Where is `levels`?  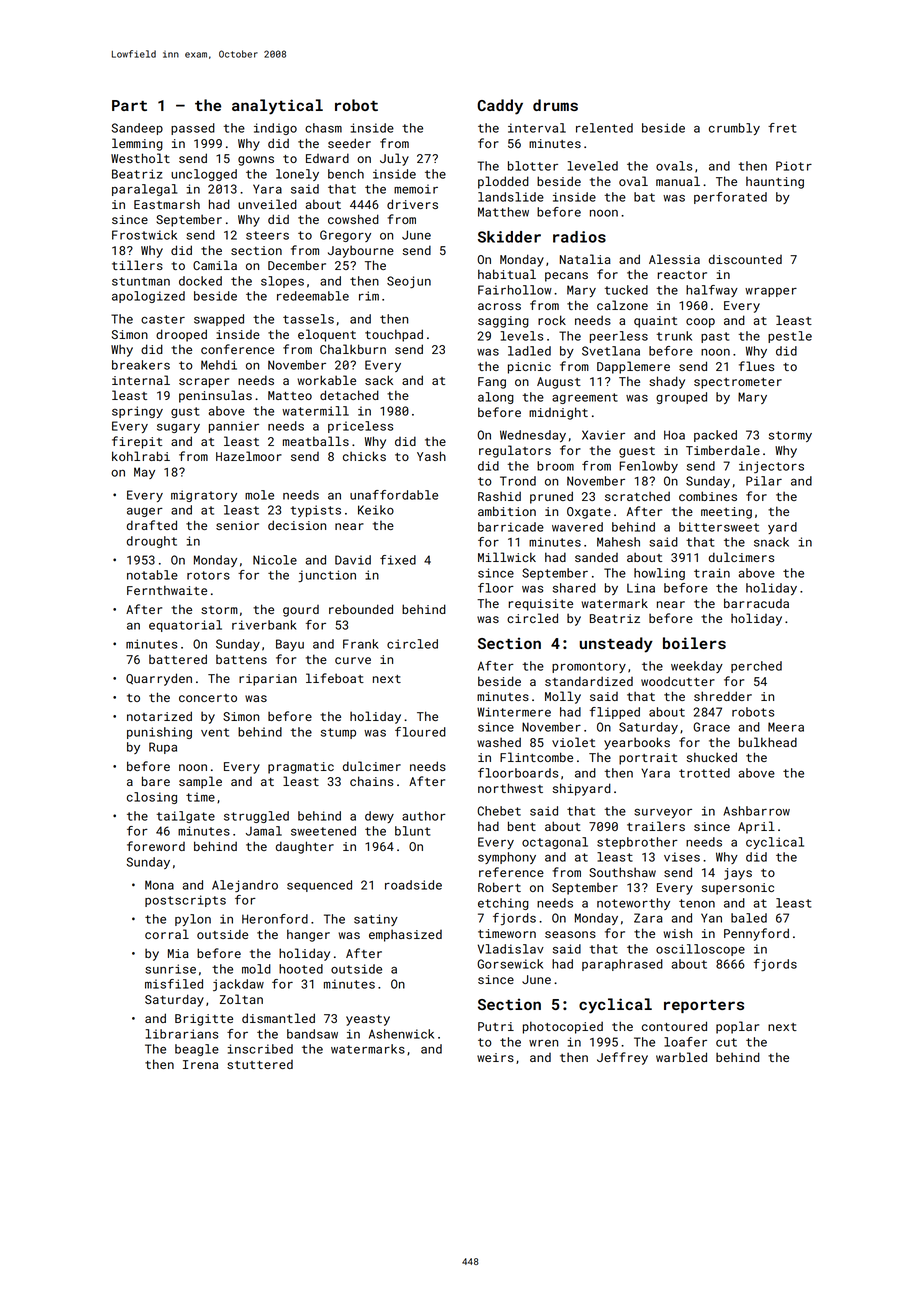 levels is located at coordinates (522, 336).
